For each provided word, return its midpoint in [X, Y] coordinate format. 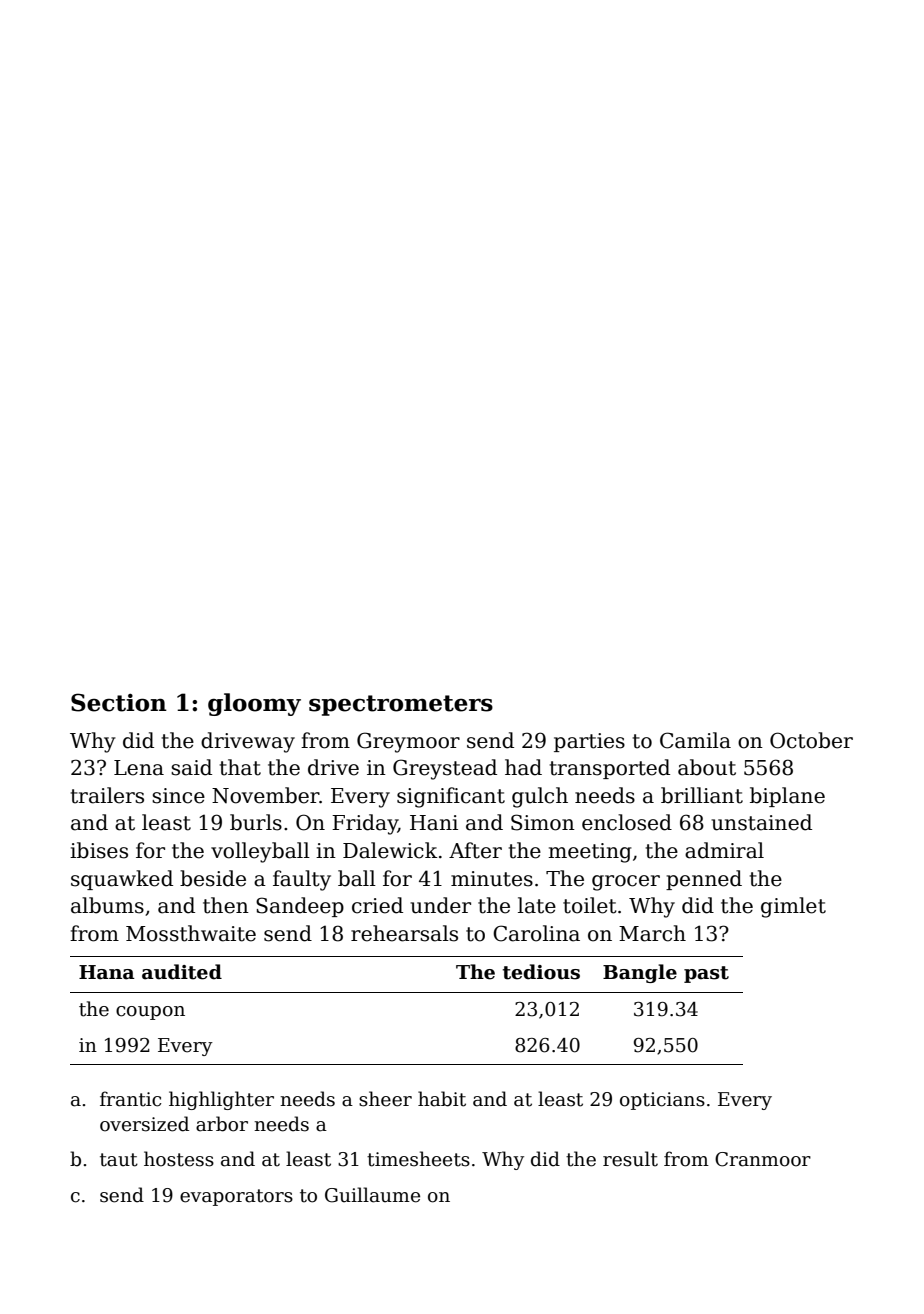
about [707, 767]
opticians [662, 1101]
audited [182, 972]
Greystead [445, 769]
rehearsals [404, 933]
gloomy [254, 704]
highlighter [221, 1100]
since [178, 796]
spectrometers [401, 705]
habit [442, 1099]
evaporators [236, 1197]
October [811, 740]
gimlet [793, 907]
